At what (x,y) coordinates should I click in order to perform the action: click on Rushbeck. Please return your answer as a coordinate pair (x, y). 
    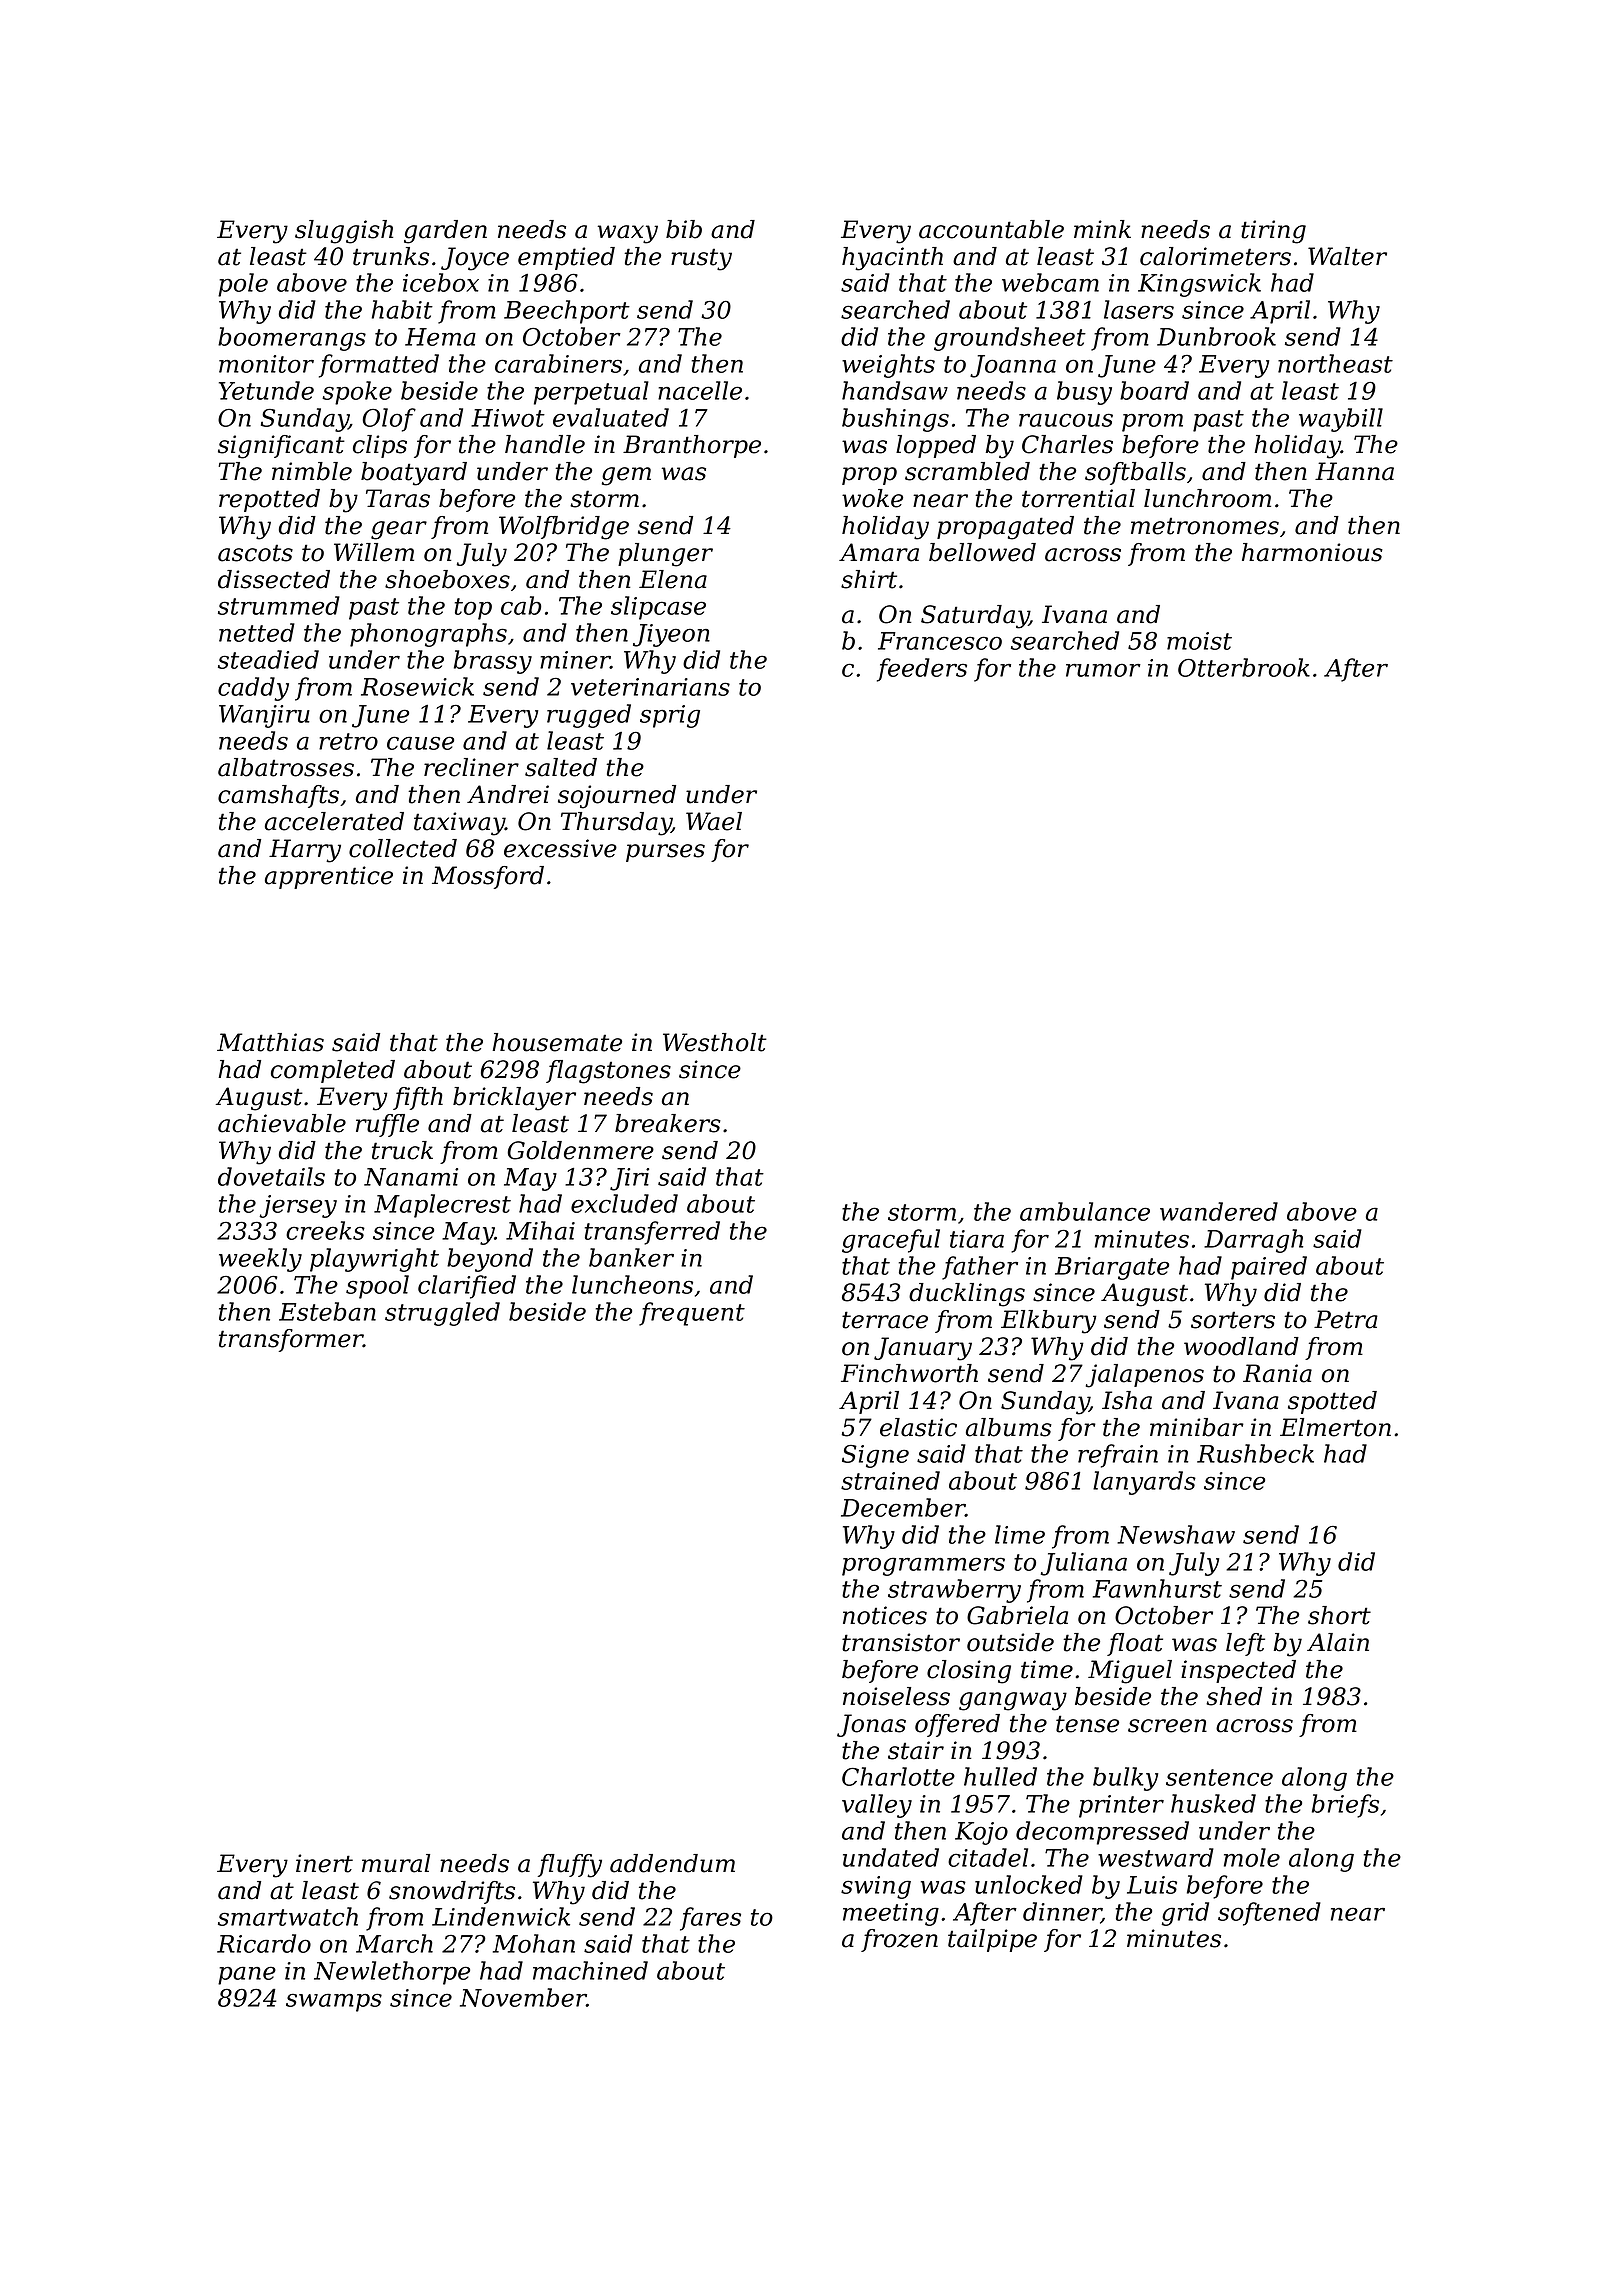
    Looking at the image, I should click on (1255, 1453).
